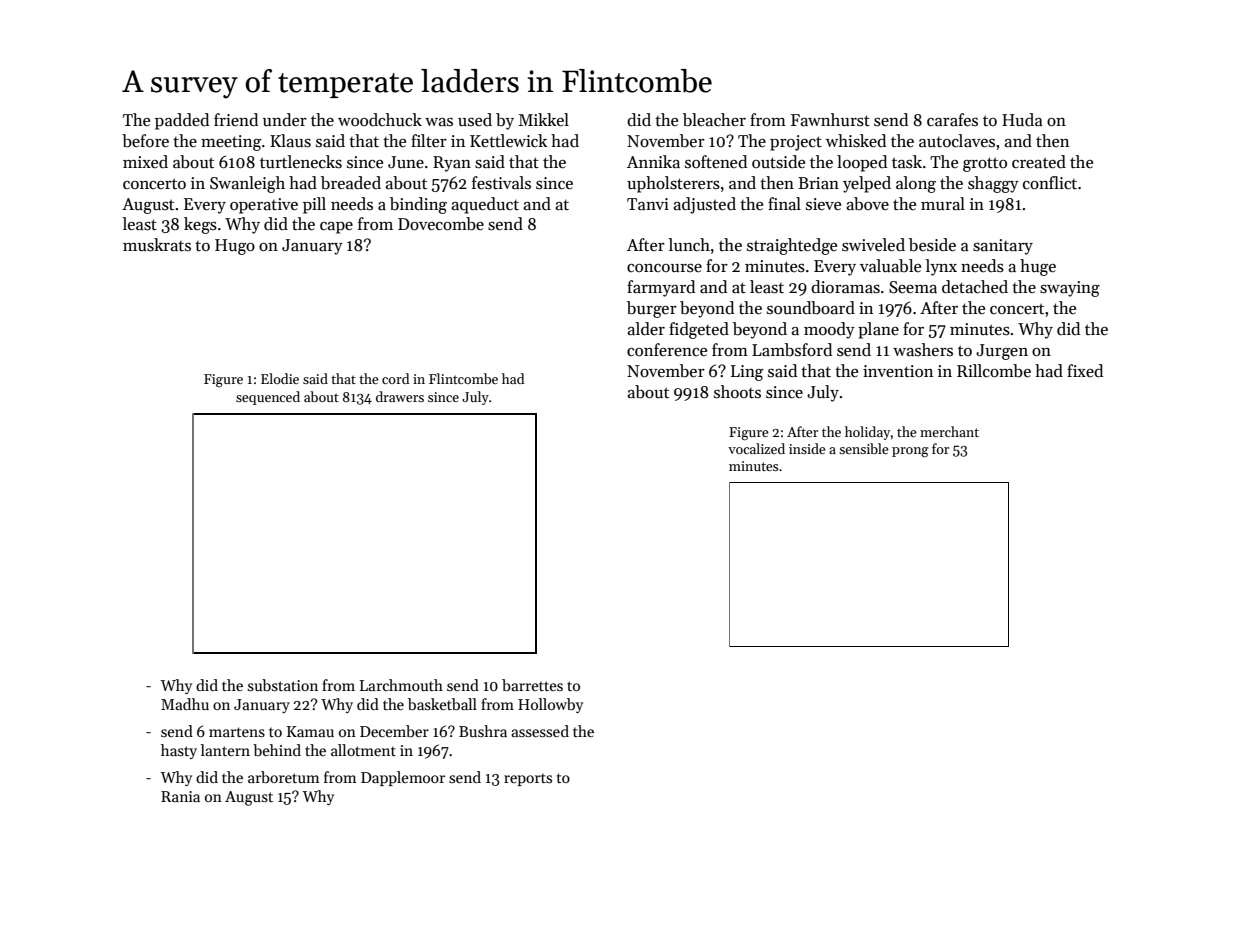 The height and width of the page is (952, 1233). What do you see at coordinates (483, 731) in the page?
I see `Bushra` at bounding box center [483, 731].
